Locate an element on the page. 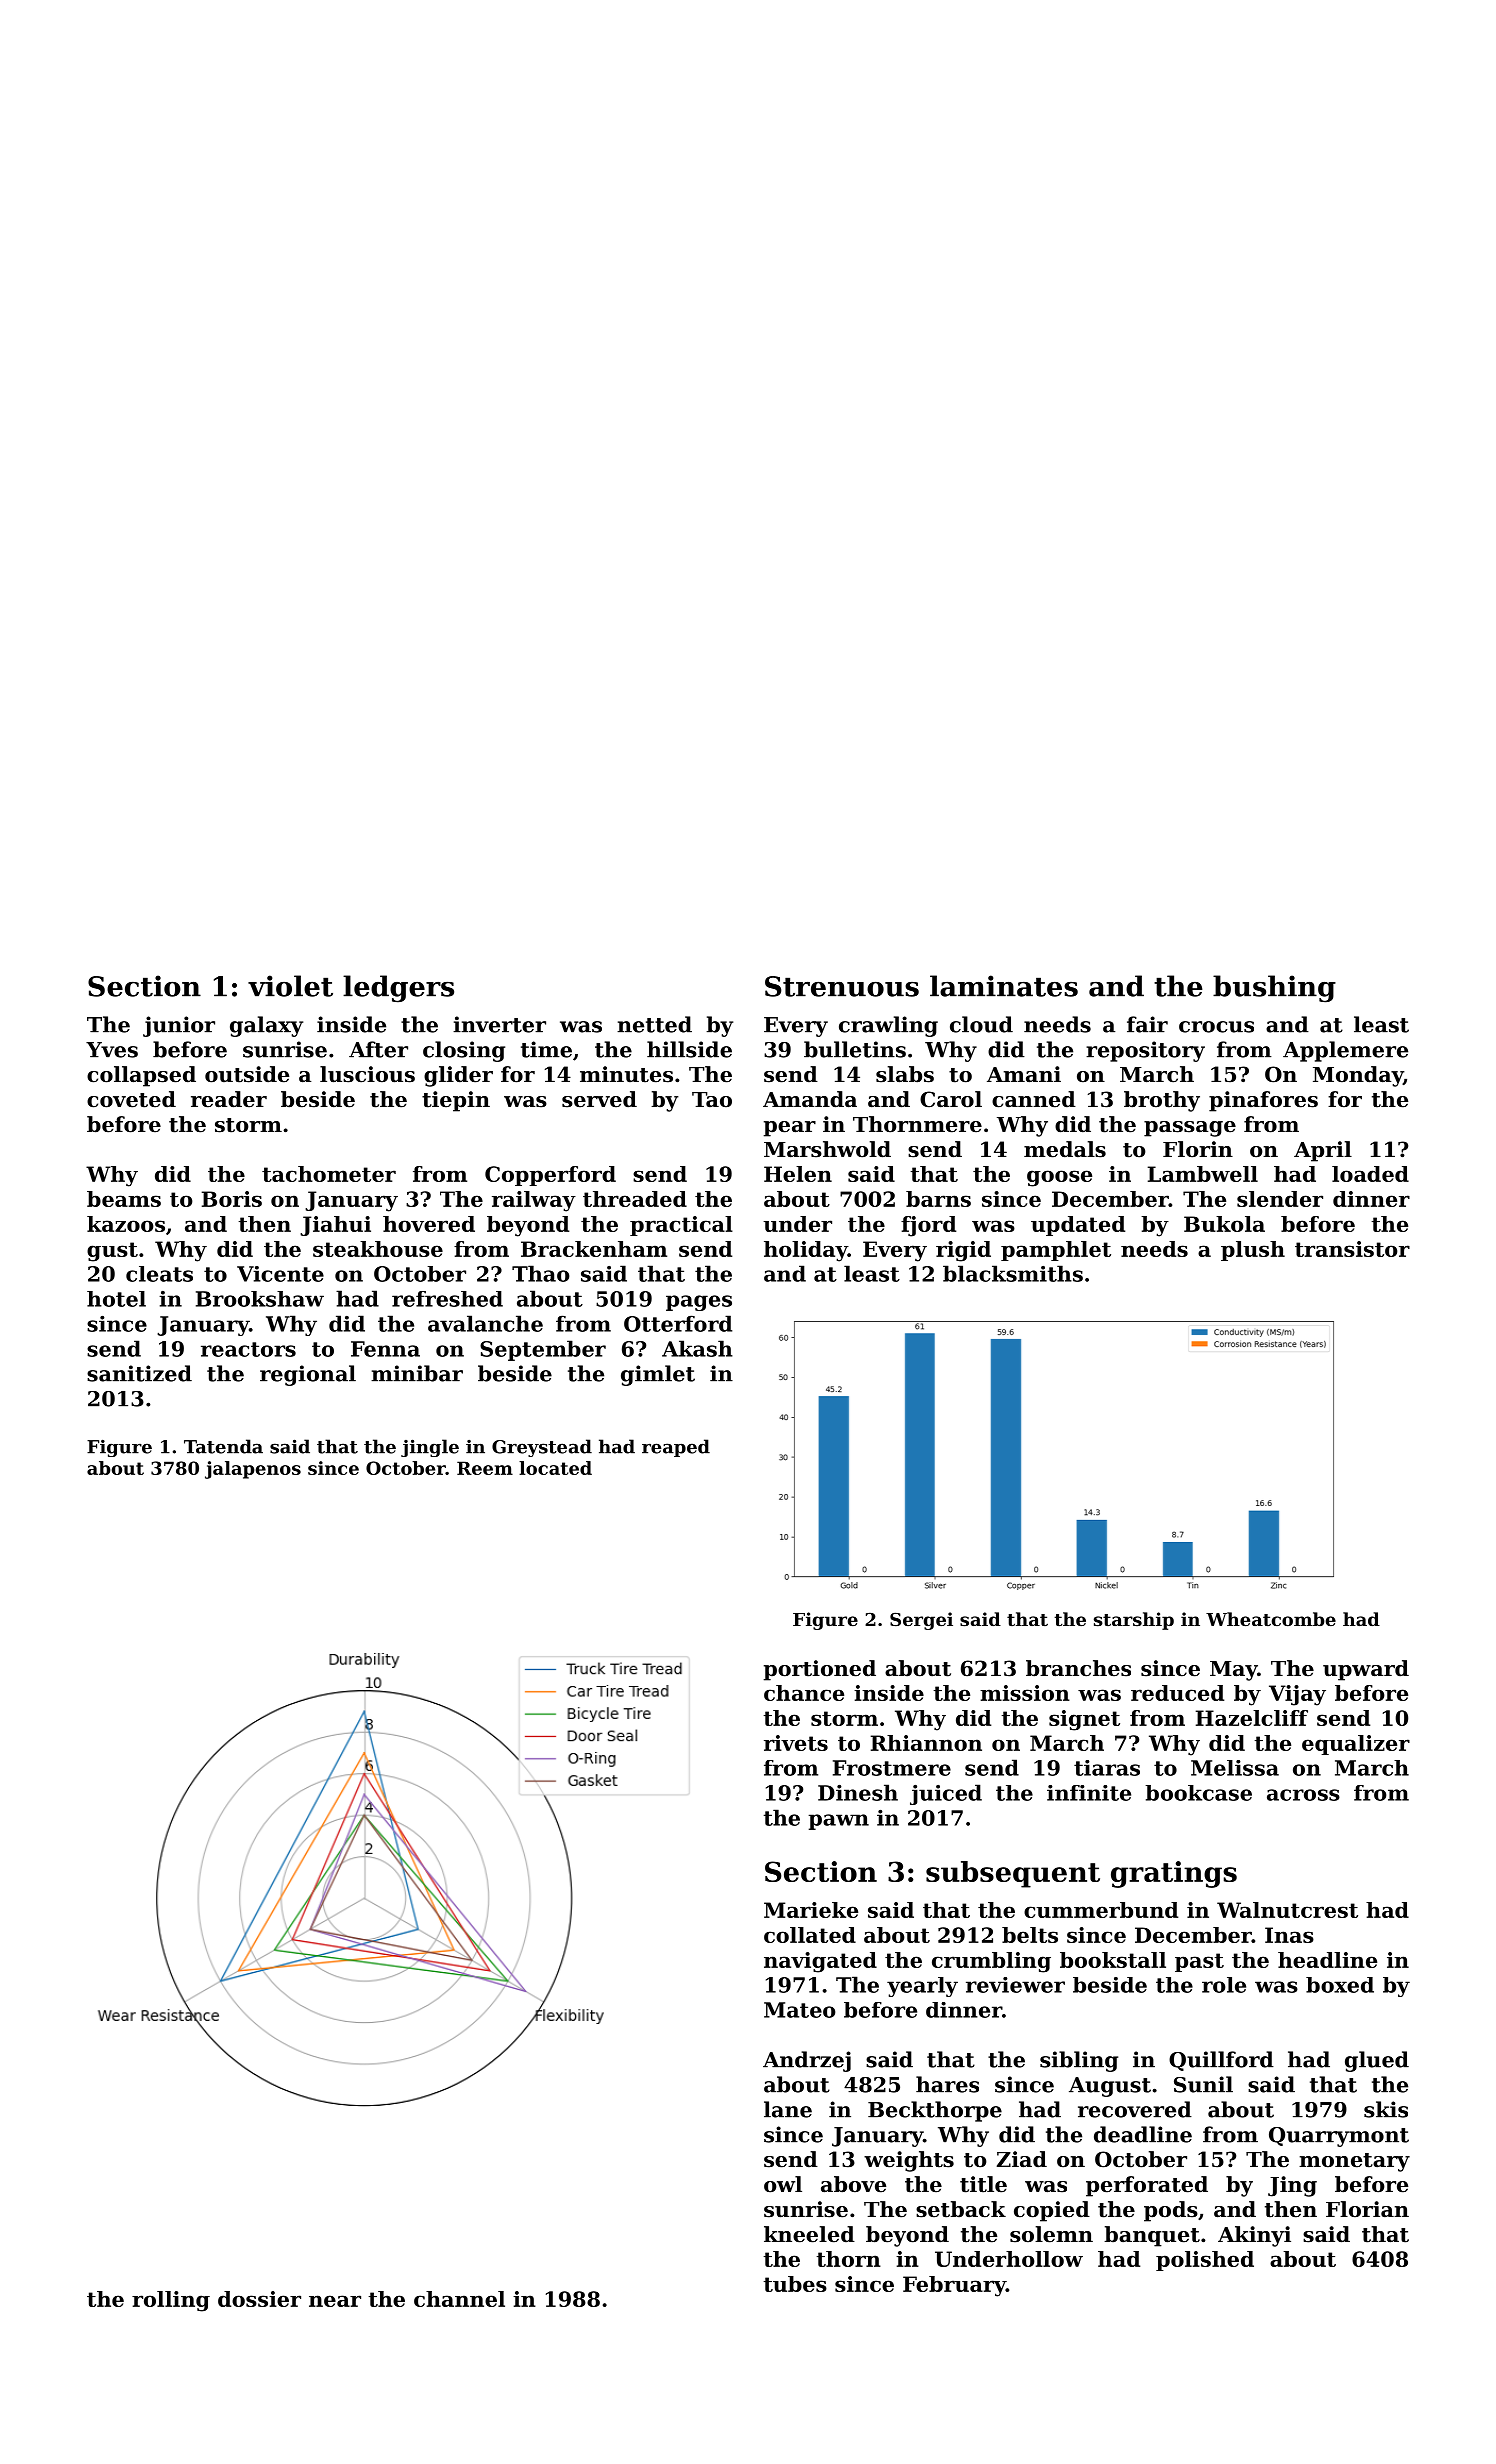  dossier is located at coordinates (259, 2299).
